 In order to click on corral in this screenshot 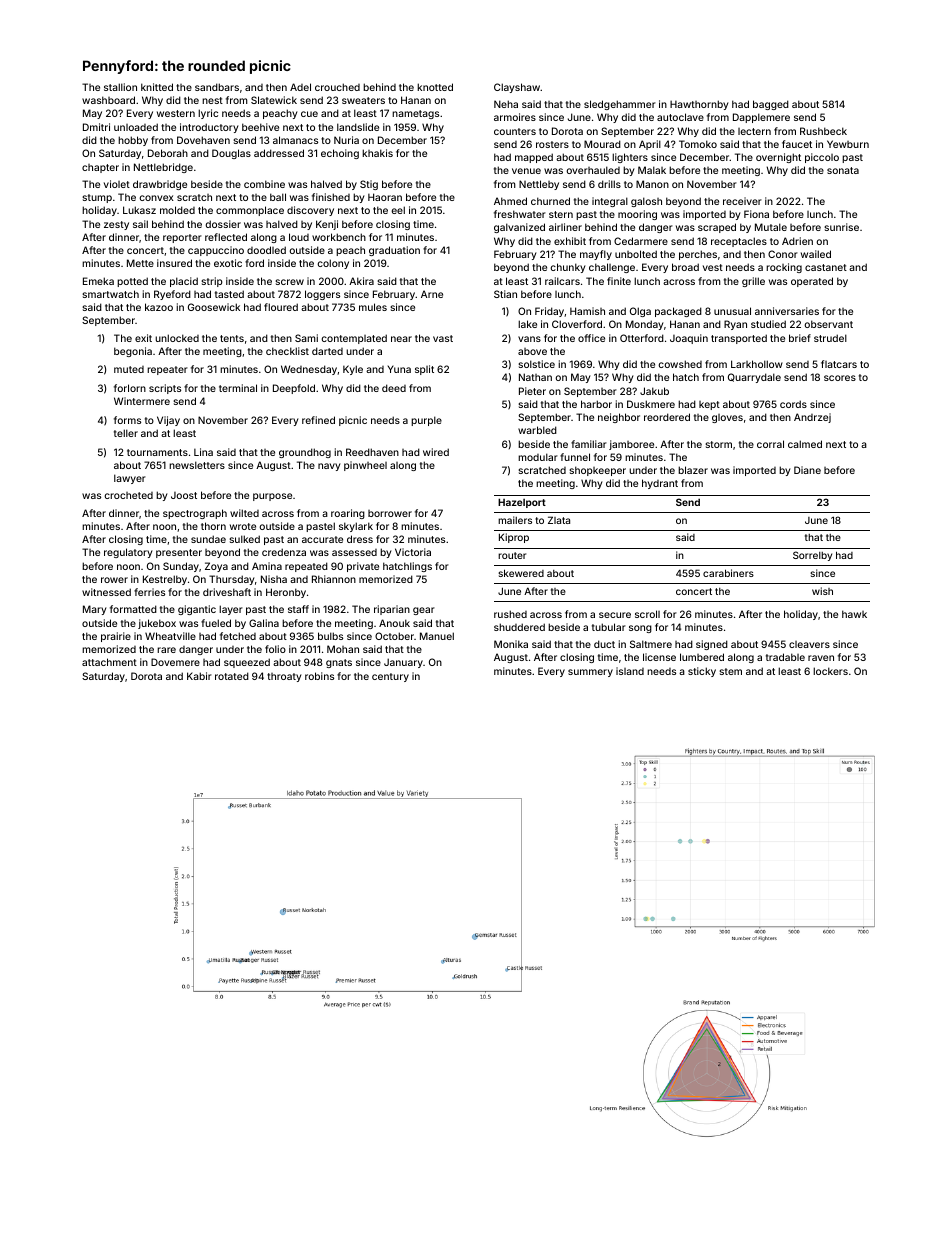, I will do `click(770, 444)`.
